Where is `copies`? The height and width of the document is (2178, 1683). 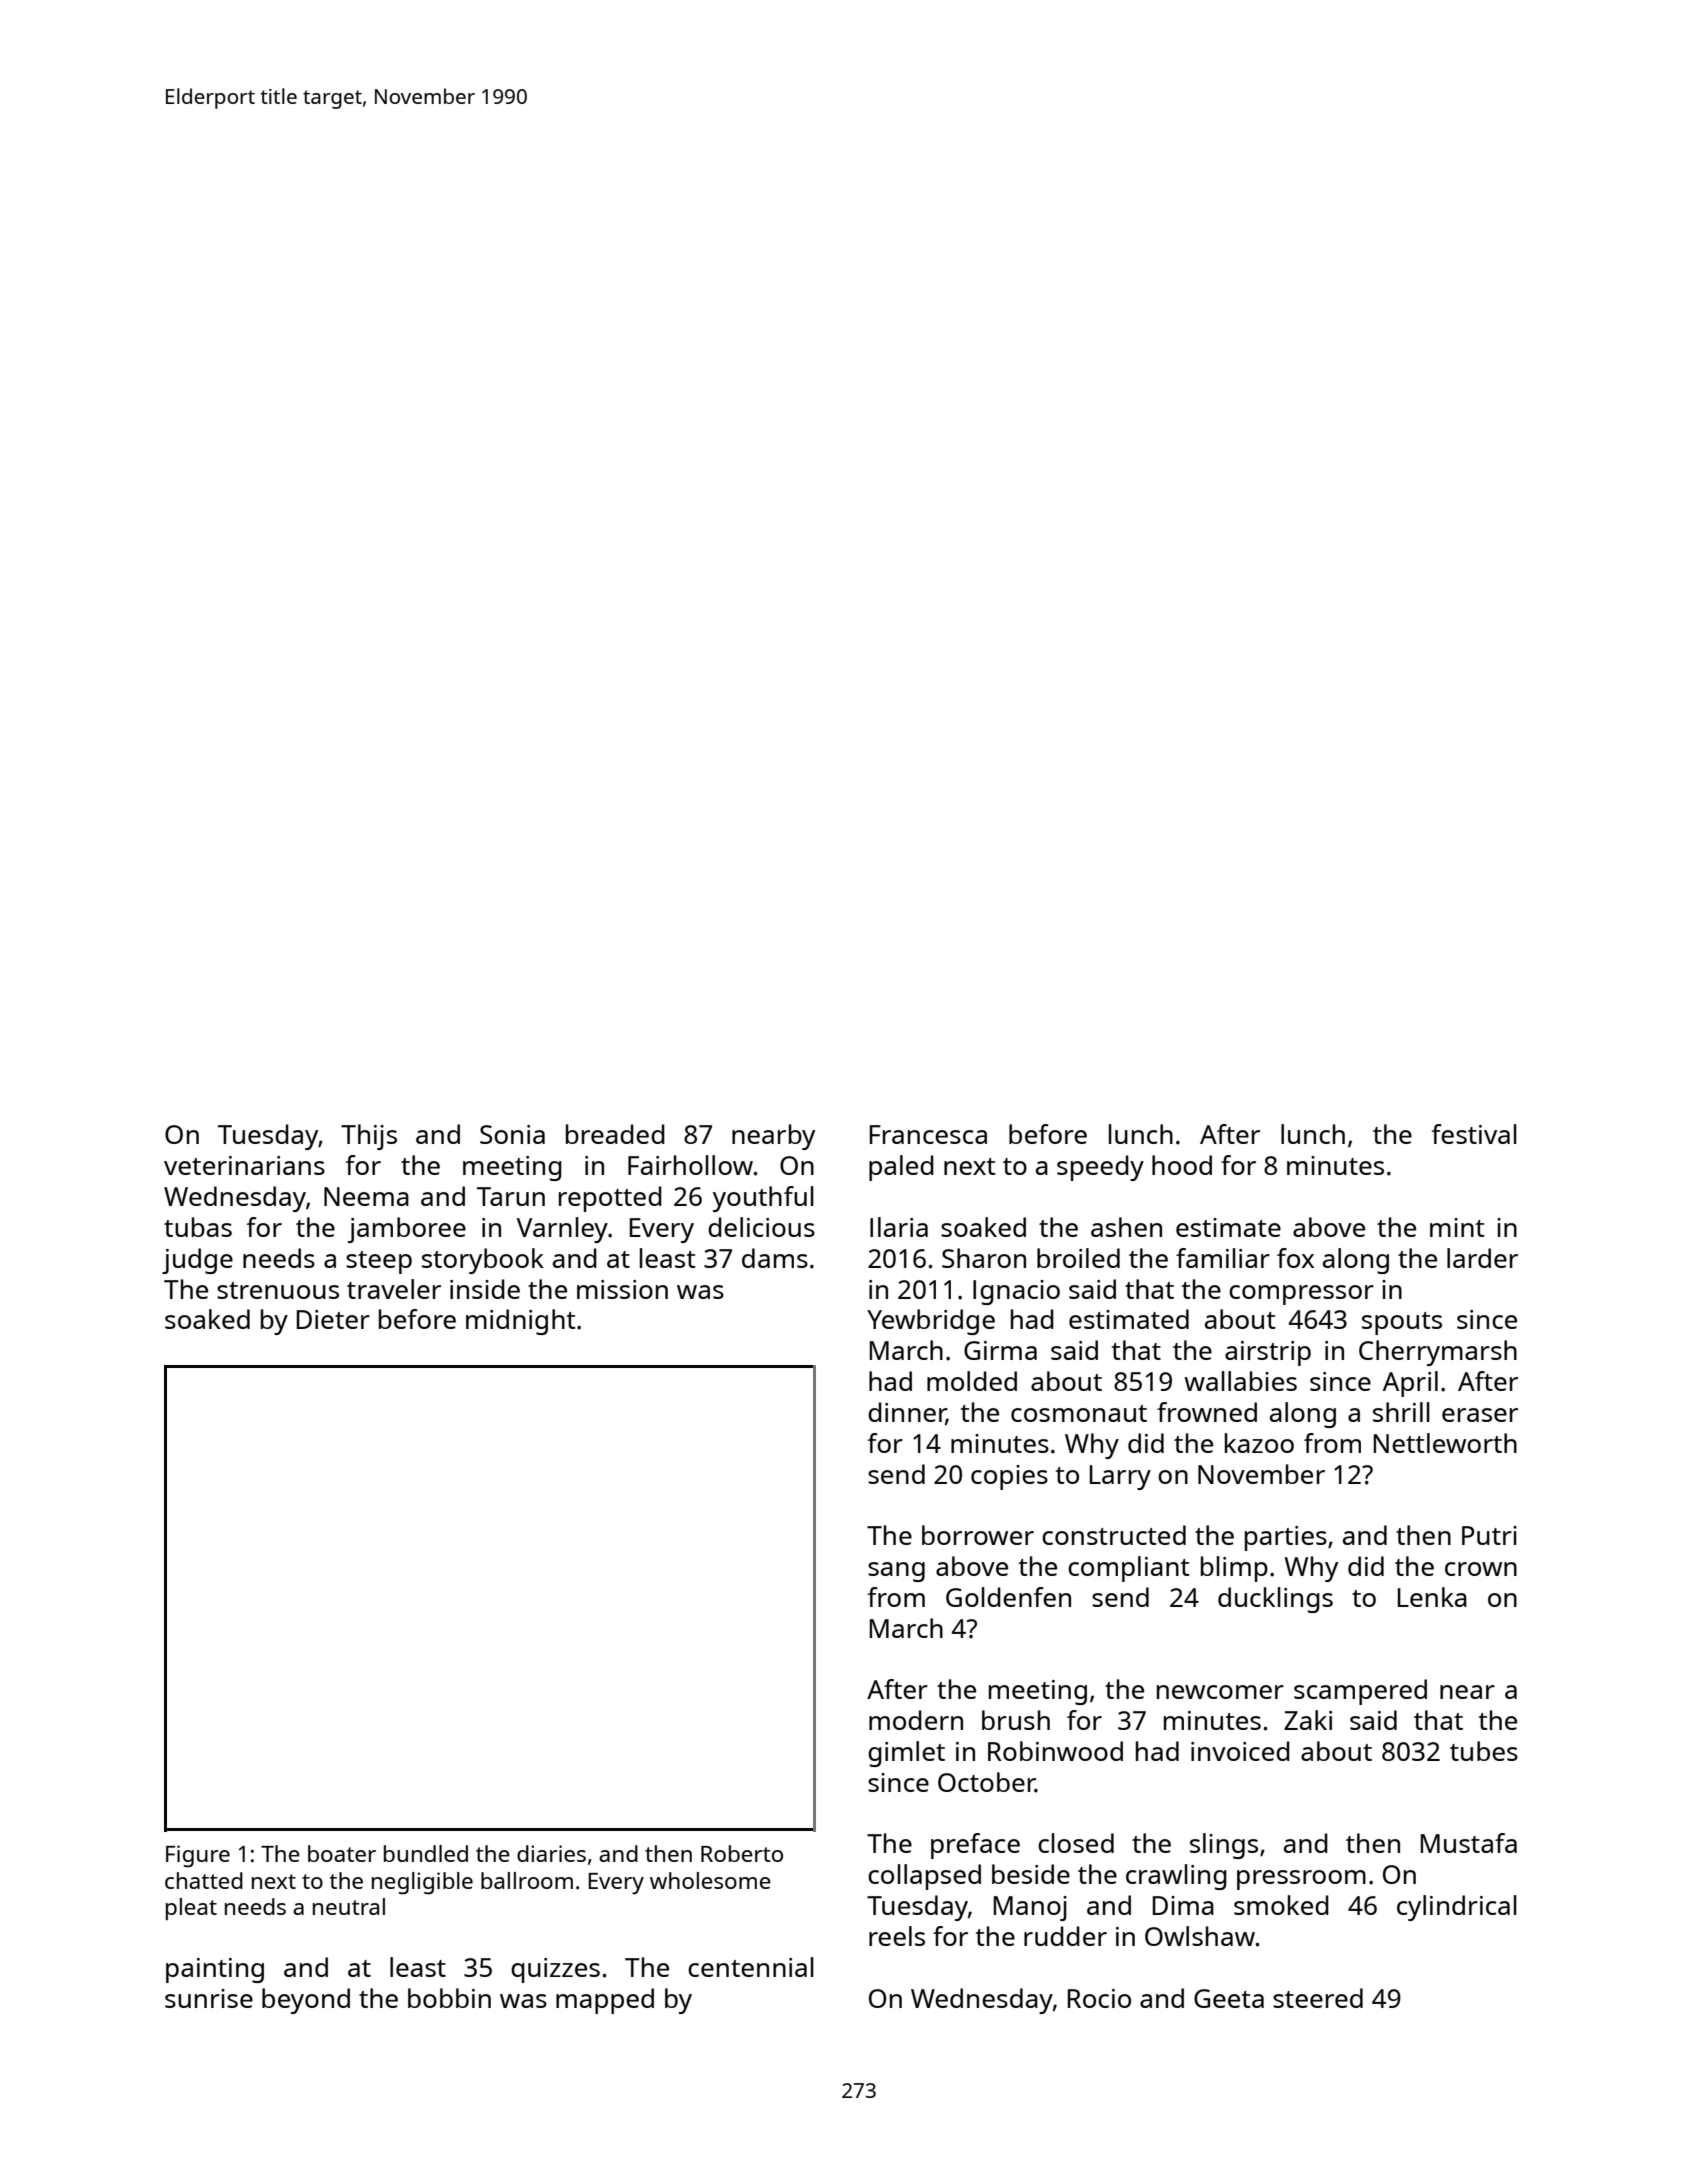 copies is located at coordinates (1009, 1477).
